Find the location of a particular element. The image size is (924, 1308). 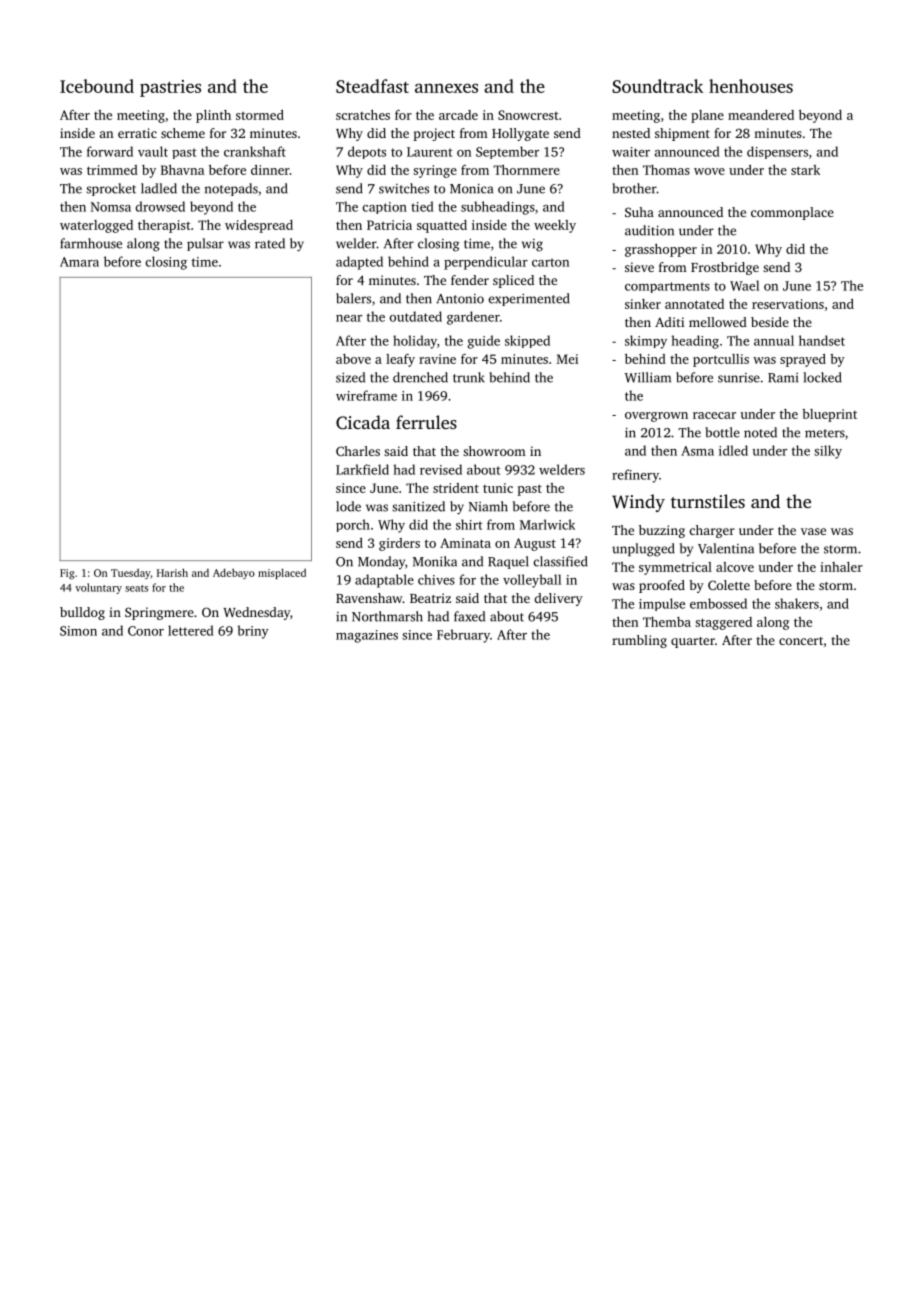

above is located at coordinates (353, 359).
